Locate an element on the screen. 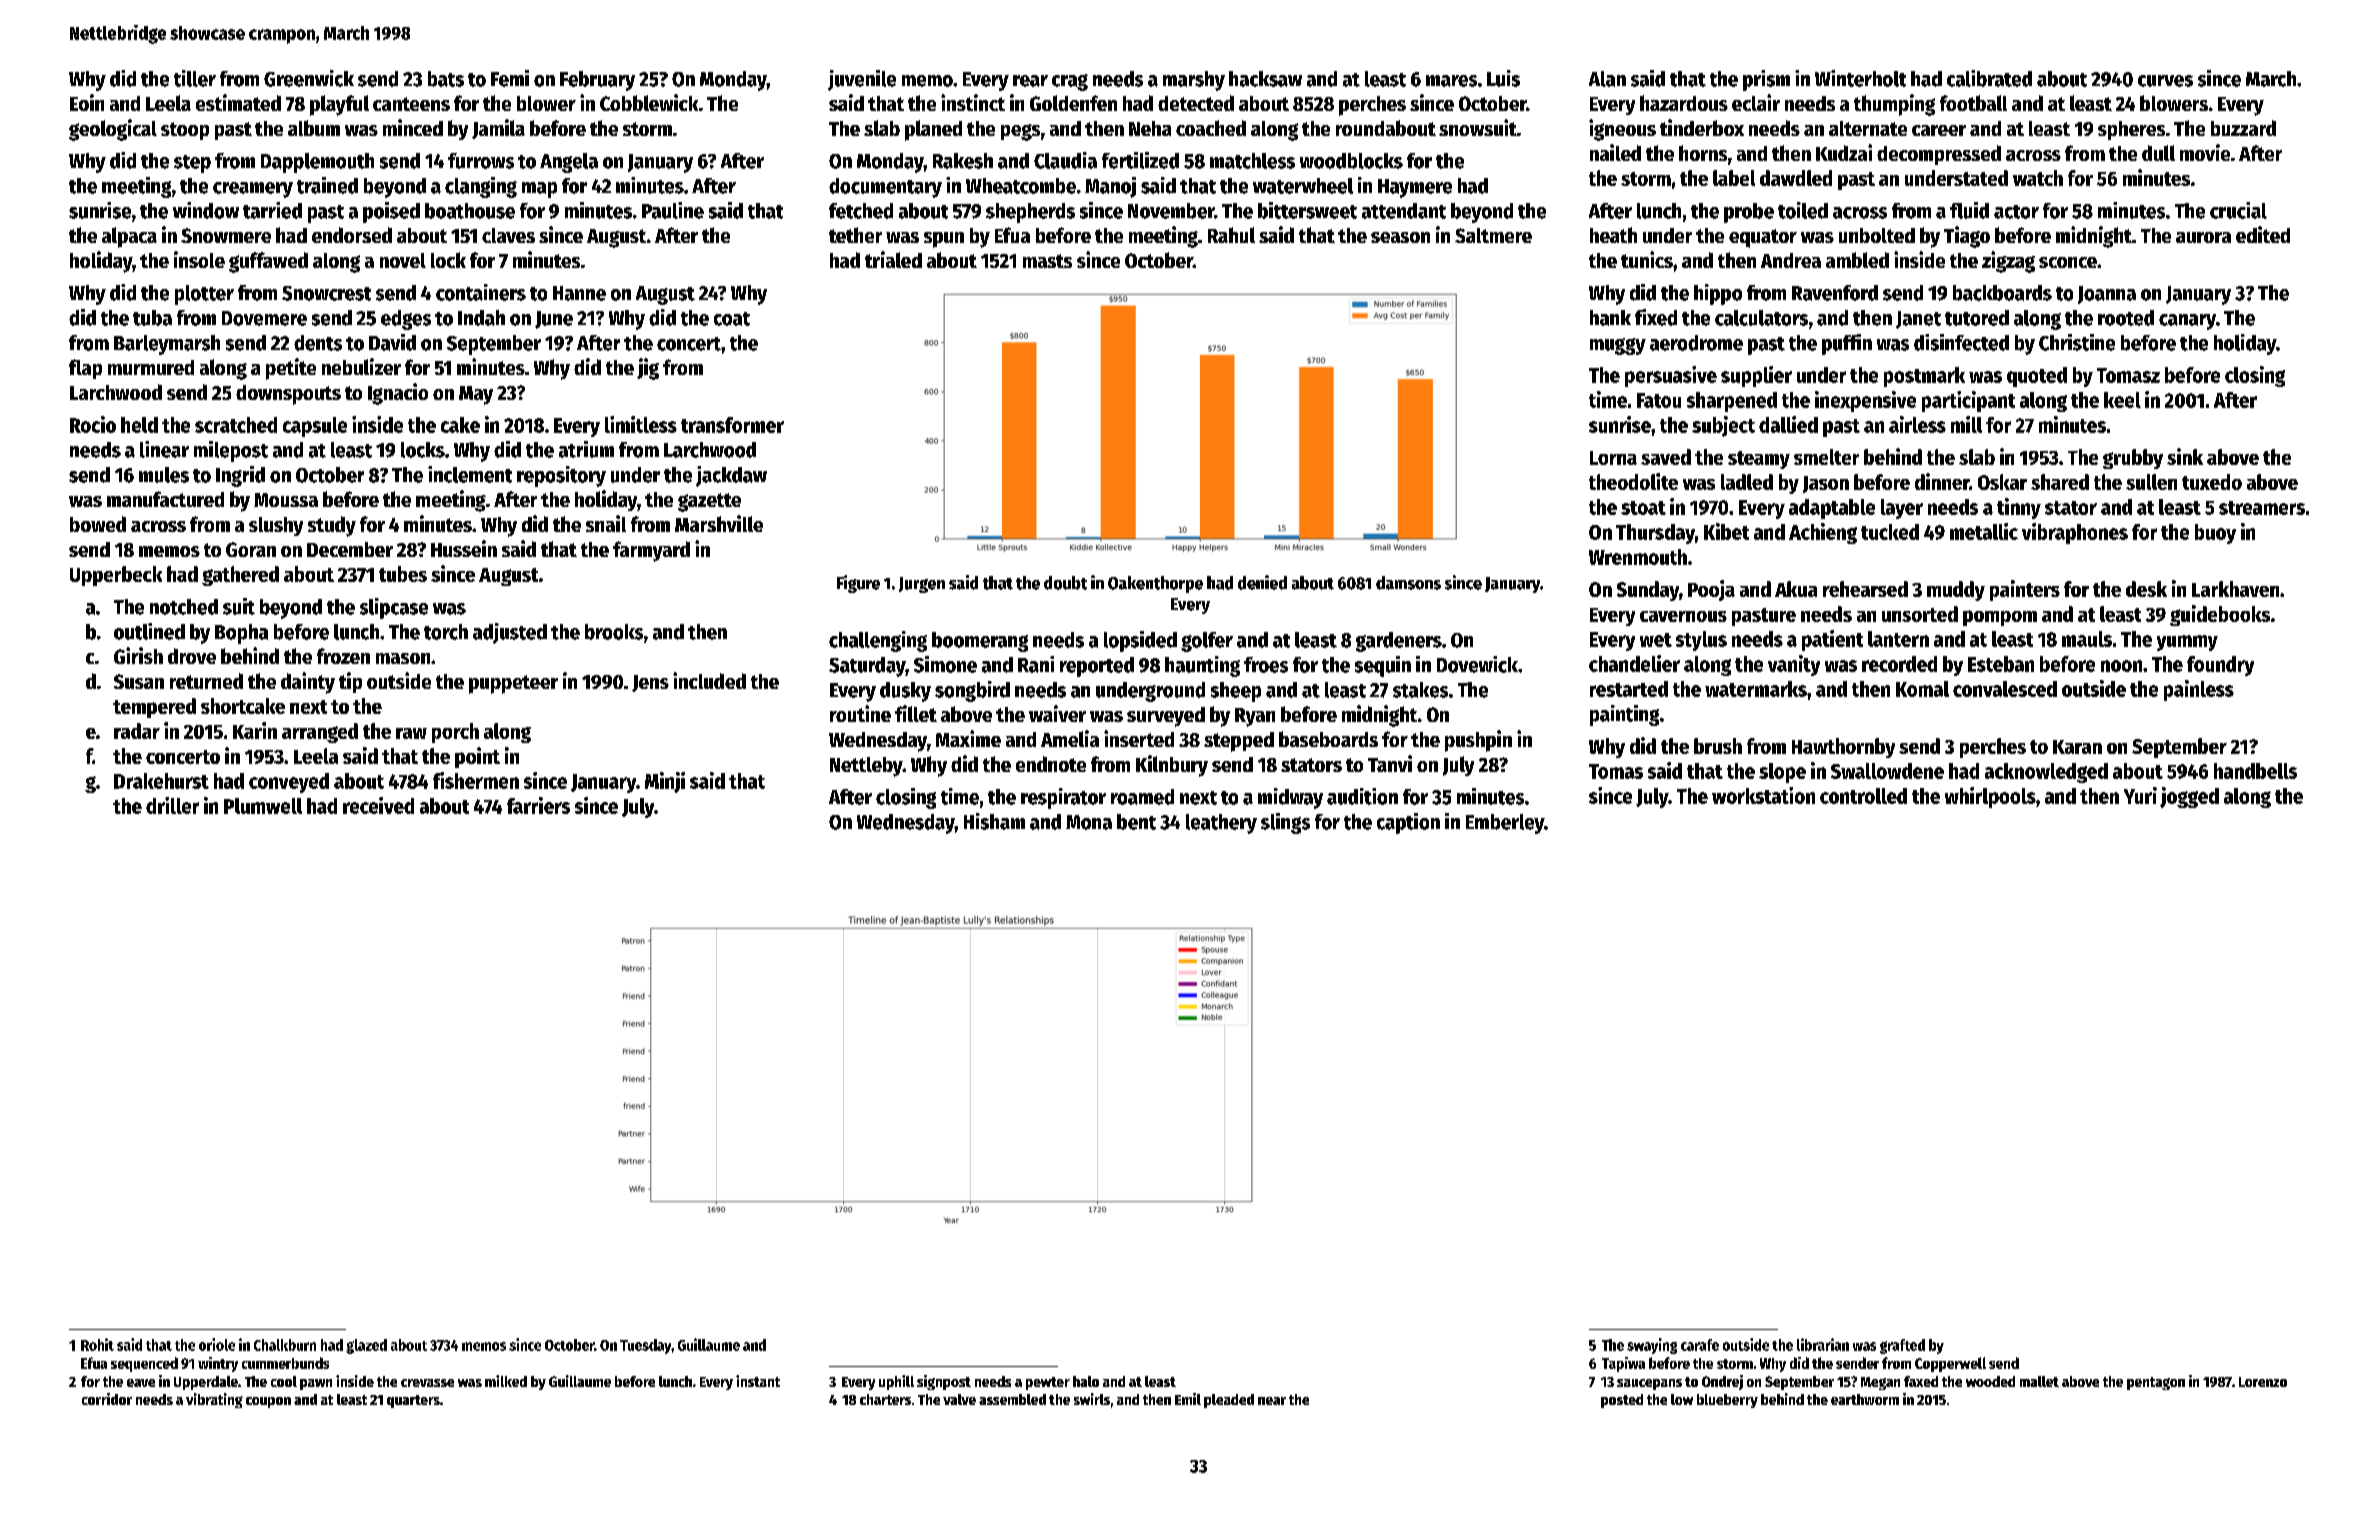  Lorenzo is located at coordinates (2263, 1382).
